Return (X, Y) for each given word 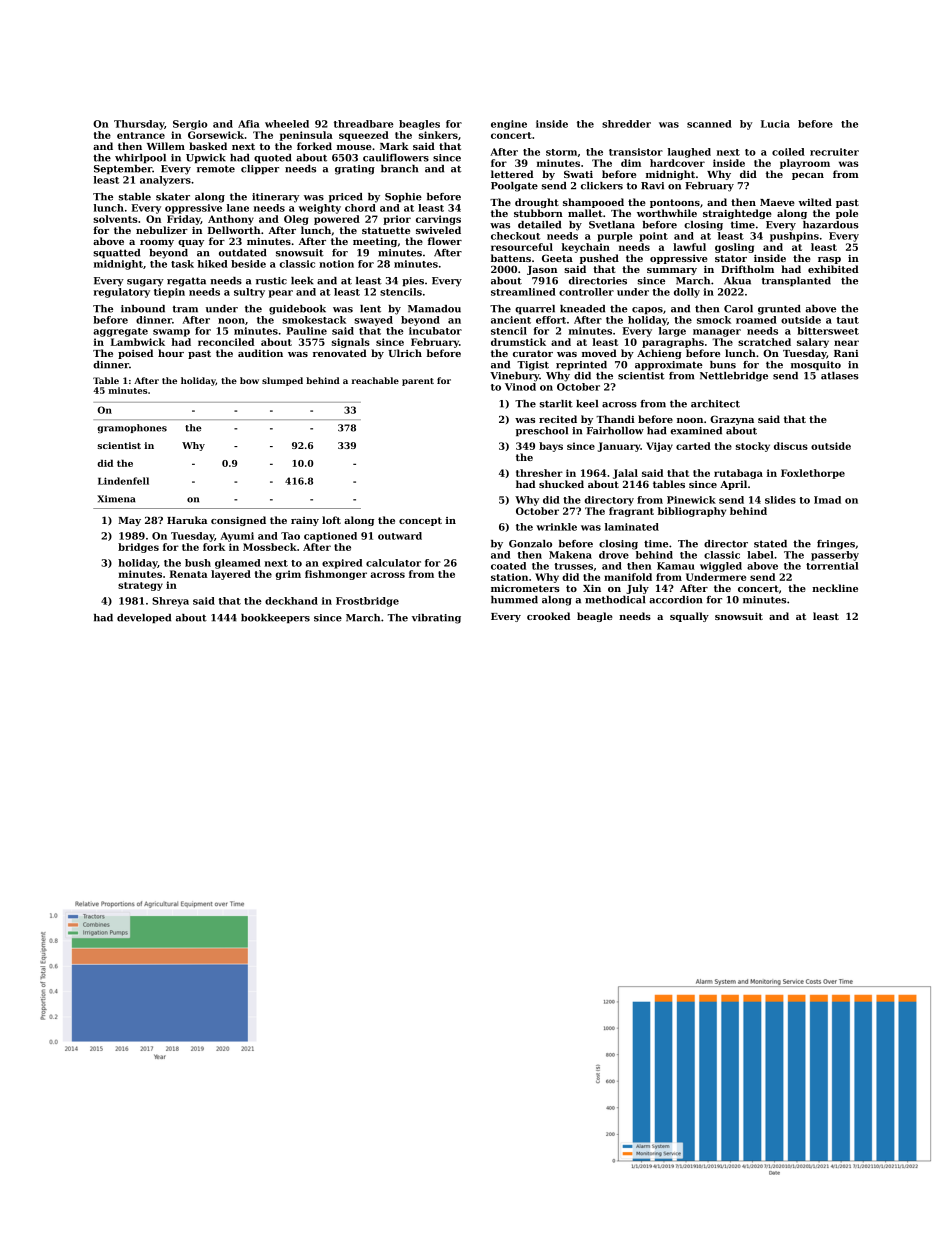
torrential (832, 566)
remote (216, 169)
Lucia (775, 124)
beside (248, 264)
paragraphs (673, 343)
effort (551, 320)
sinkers (438, 135)
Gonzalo (530, 544)
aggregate (120, 332)
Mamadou (434, 309)
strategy (140, 586)
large (672, 332)
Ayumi (237, 537)
